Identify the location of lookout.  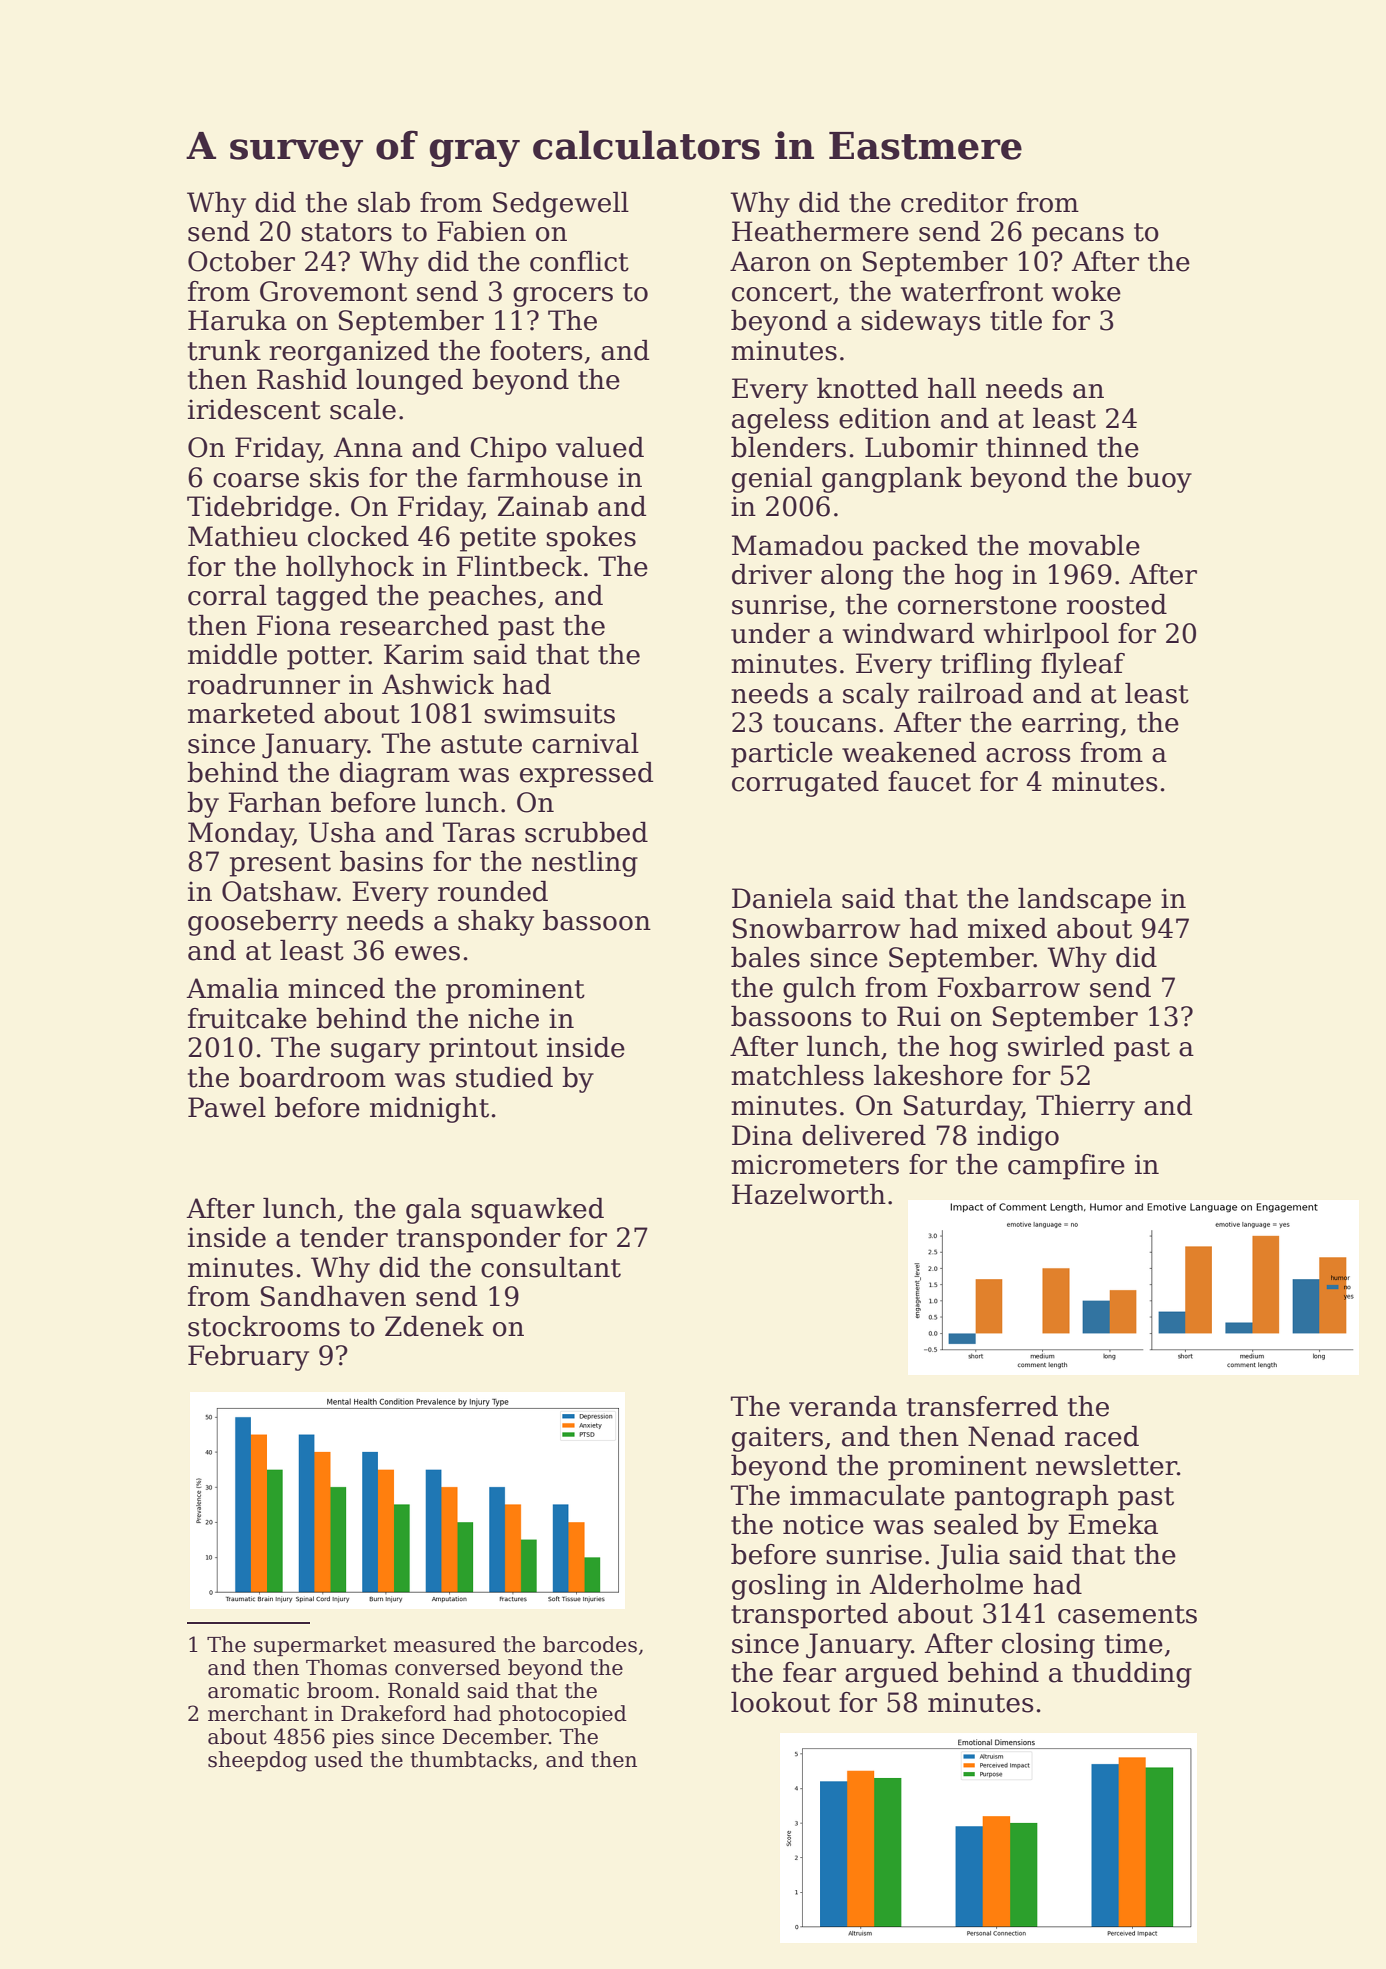
(780, 1702).
